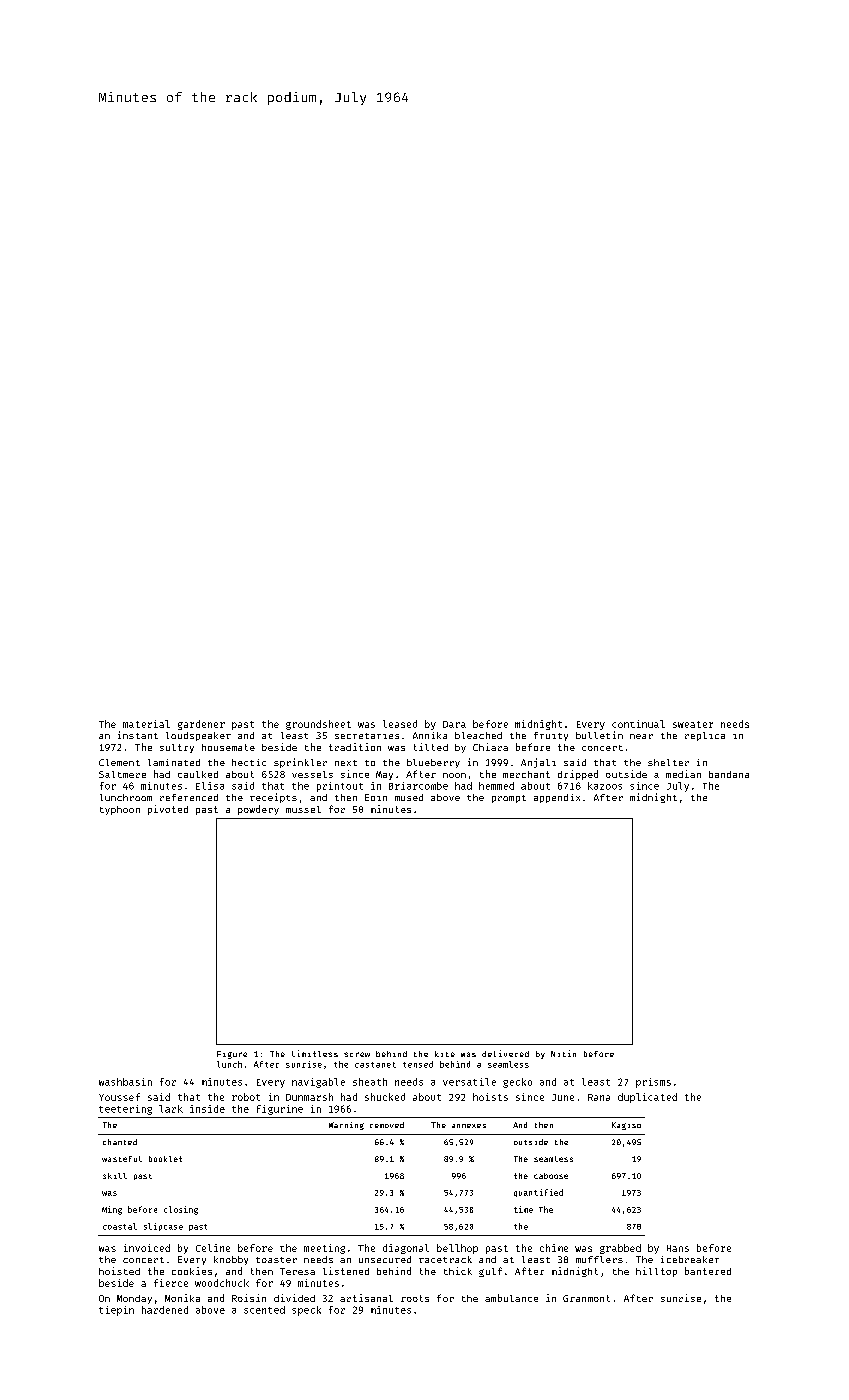 Image resolution: width=849 pixels, height=1400 pixels. I want to click on Figure, so click(232, 1055).
